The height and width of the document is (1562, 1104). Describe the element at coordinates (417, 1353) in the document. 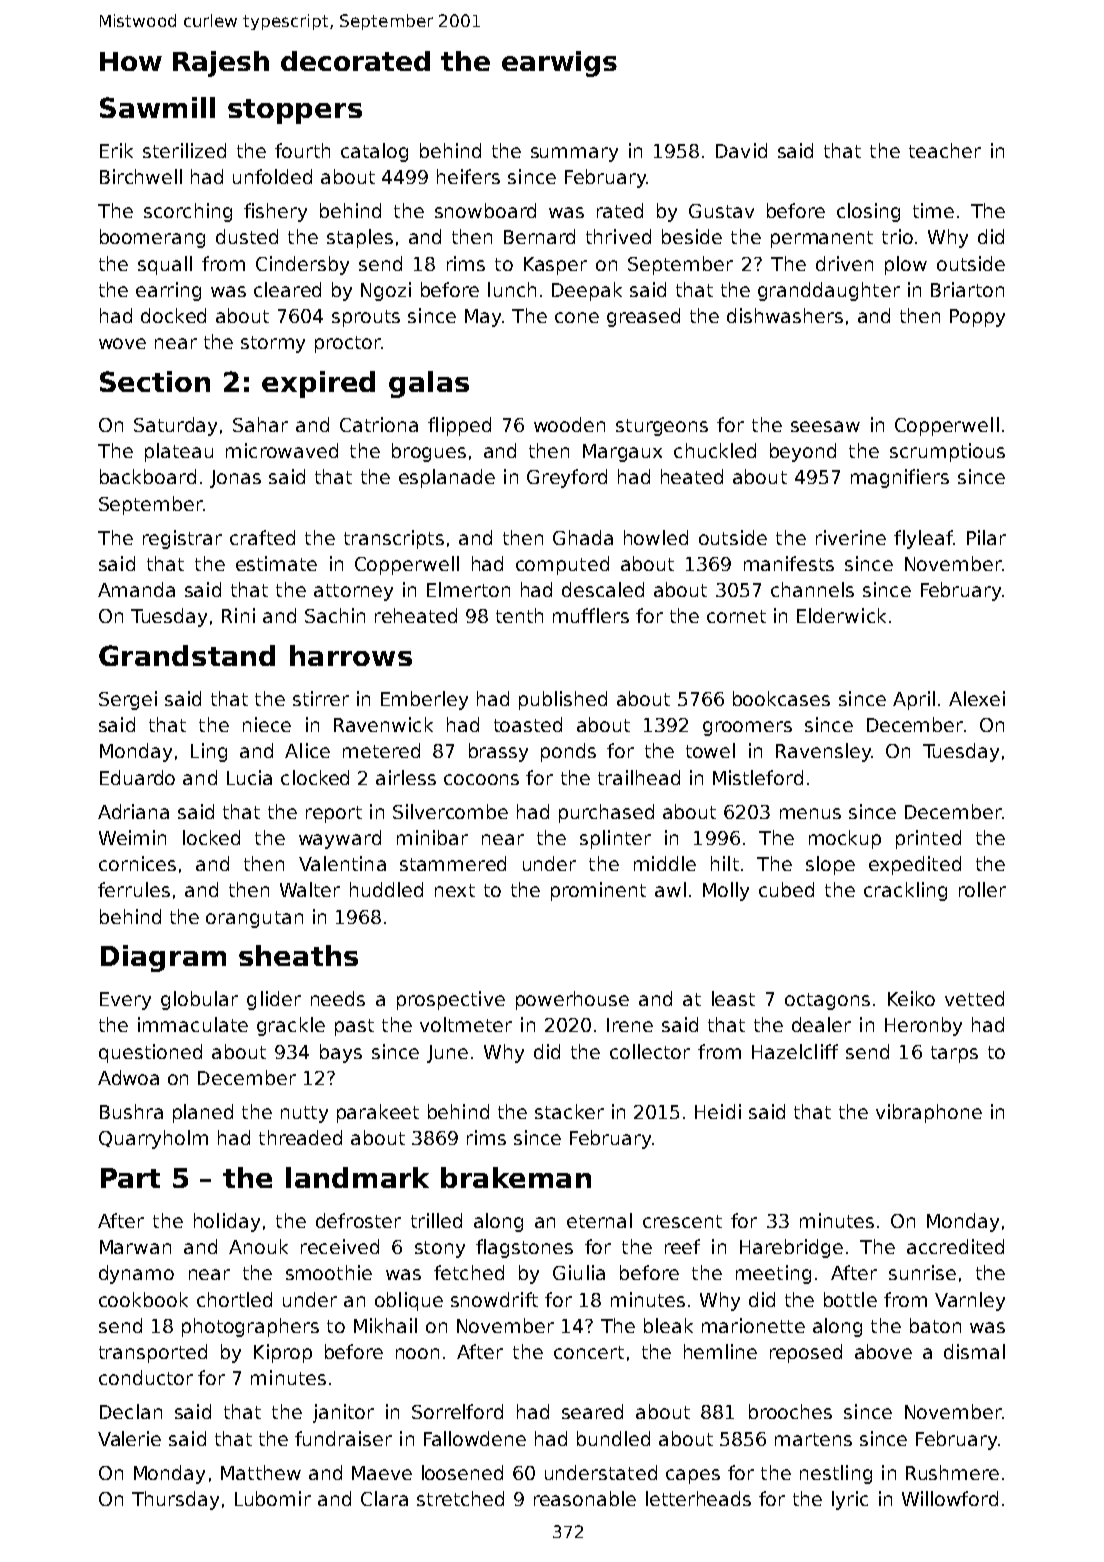

I see `noon` at that location.
